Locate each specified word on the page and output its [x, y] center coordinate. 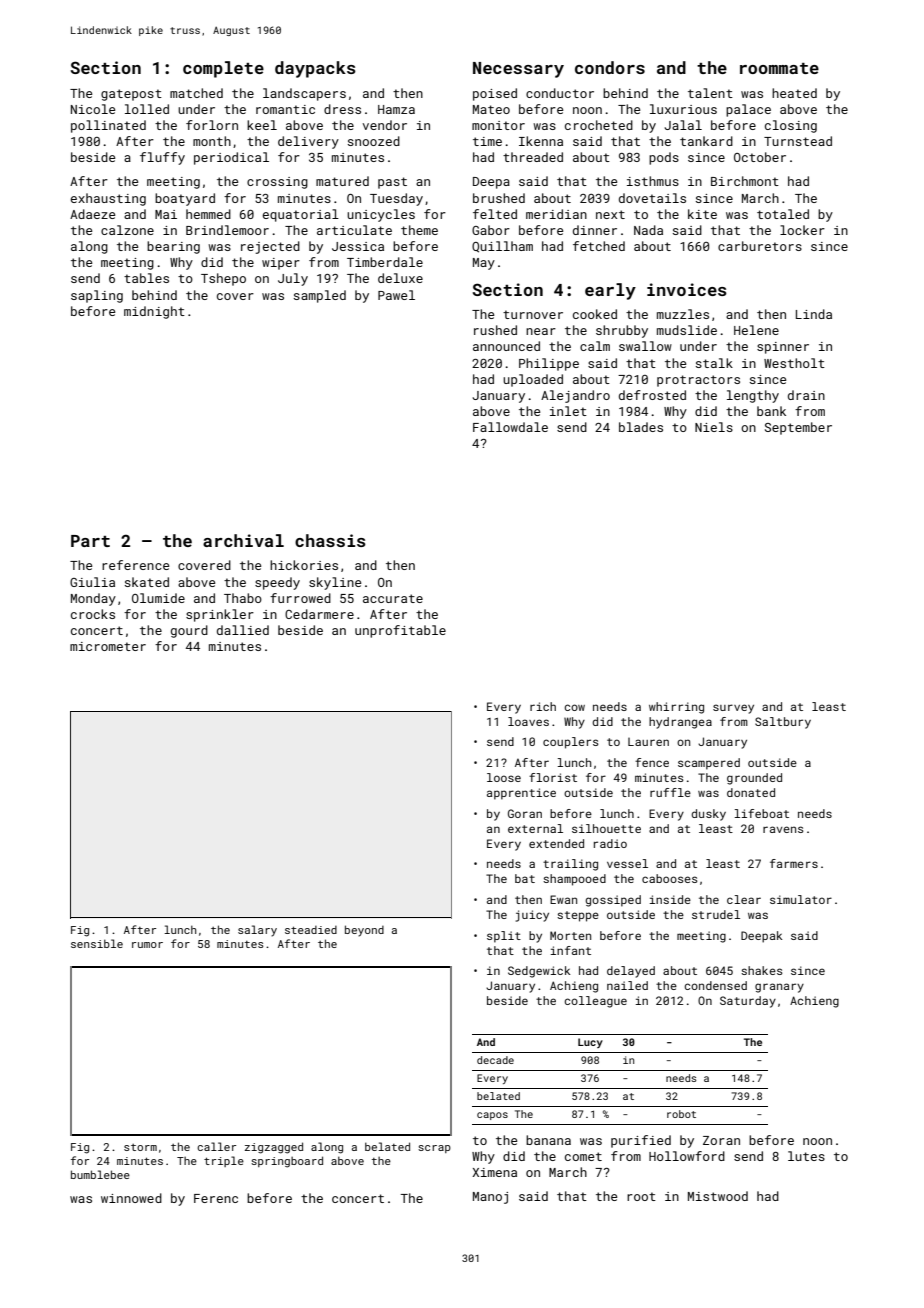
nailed [627, 985]
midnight [154, 312]
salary [257, 931]
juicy [532, 916]
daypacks [315, 69]
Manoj [490, 1198]
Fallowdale [510, 427]
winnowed [131, 1198]
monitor [498, 125]
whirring [676, 708]
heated [794, 93]
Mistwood [718, 1196]
